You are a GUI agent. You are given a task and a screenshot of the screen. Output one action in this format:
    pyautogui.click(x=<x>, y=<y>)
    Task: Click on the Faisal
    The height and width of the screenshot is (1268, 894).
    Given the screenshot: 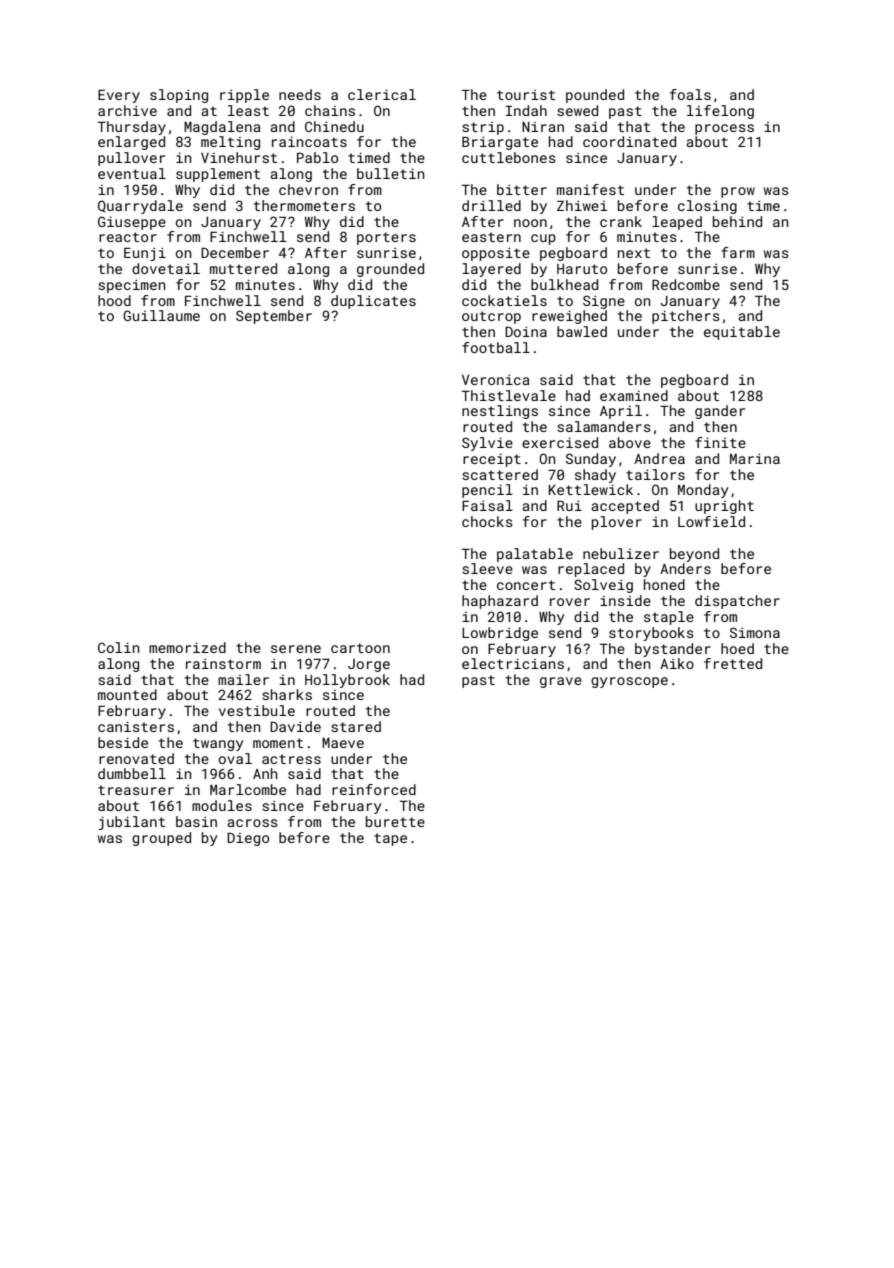 What is the action you would take?
    pyautogui.click(x=487, y=505)
